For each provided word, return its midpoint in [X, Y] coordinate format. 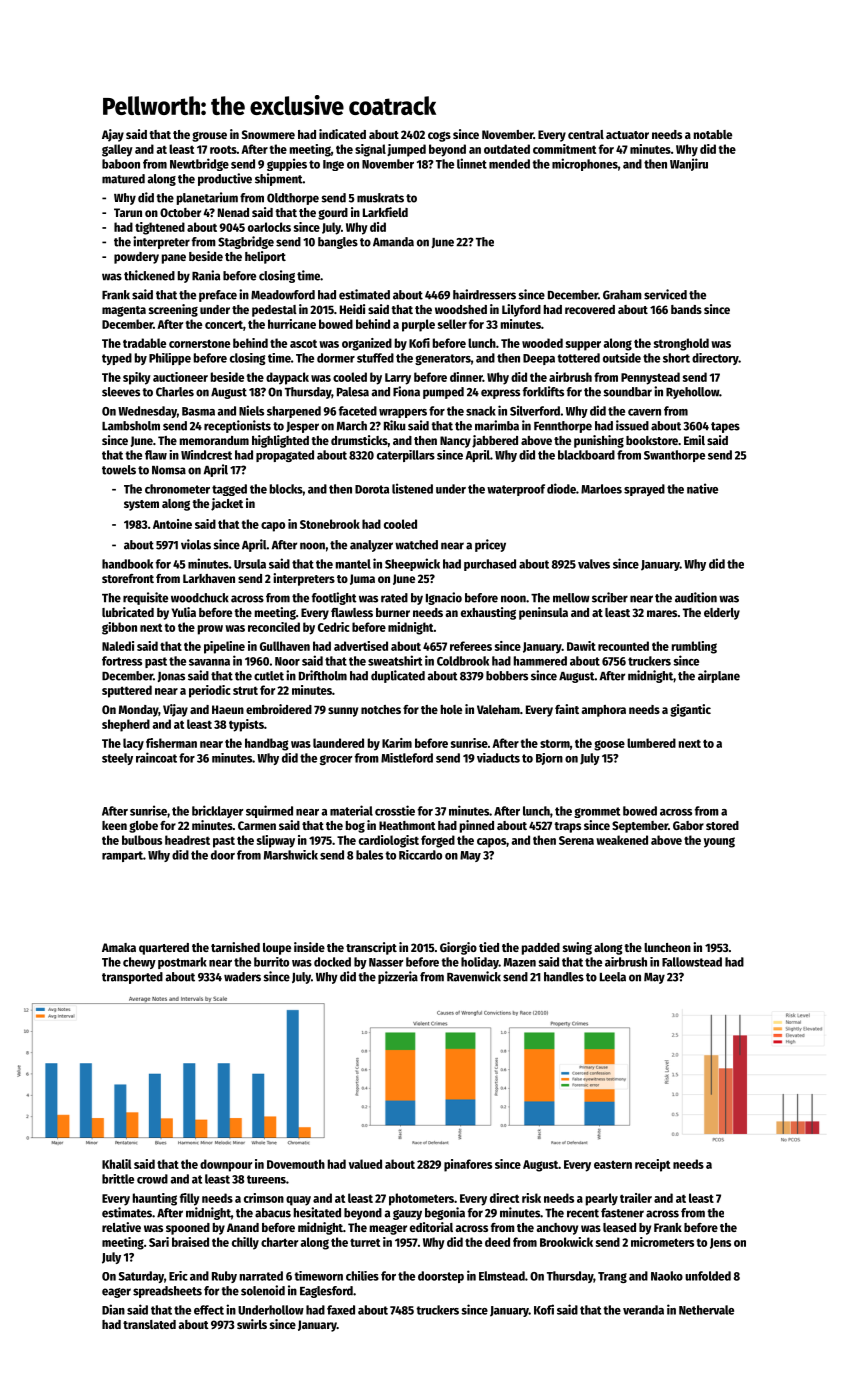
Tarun [128, 212]
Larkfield [385, 212]
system [141, 505]
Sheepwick [412, 564]
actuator [627, 135]
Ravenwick [474, 976]
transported [132, 978]
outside [622, 358]
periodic [209, 691]
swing [577, 948]
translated [149, 1324]
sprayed [644, 490]
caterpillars [406, 456]
